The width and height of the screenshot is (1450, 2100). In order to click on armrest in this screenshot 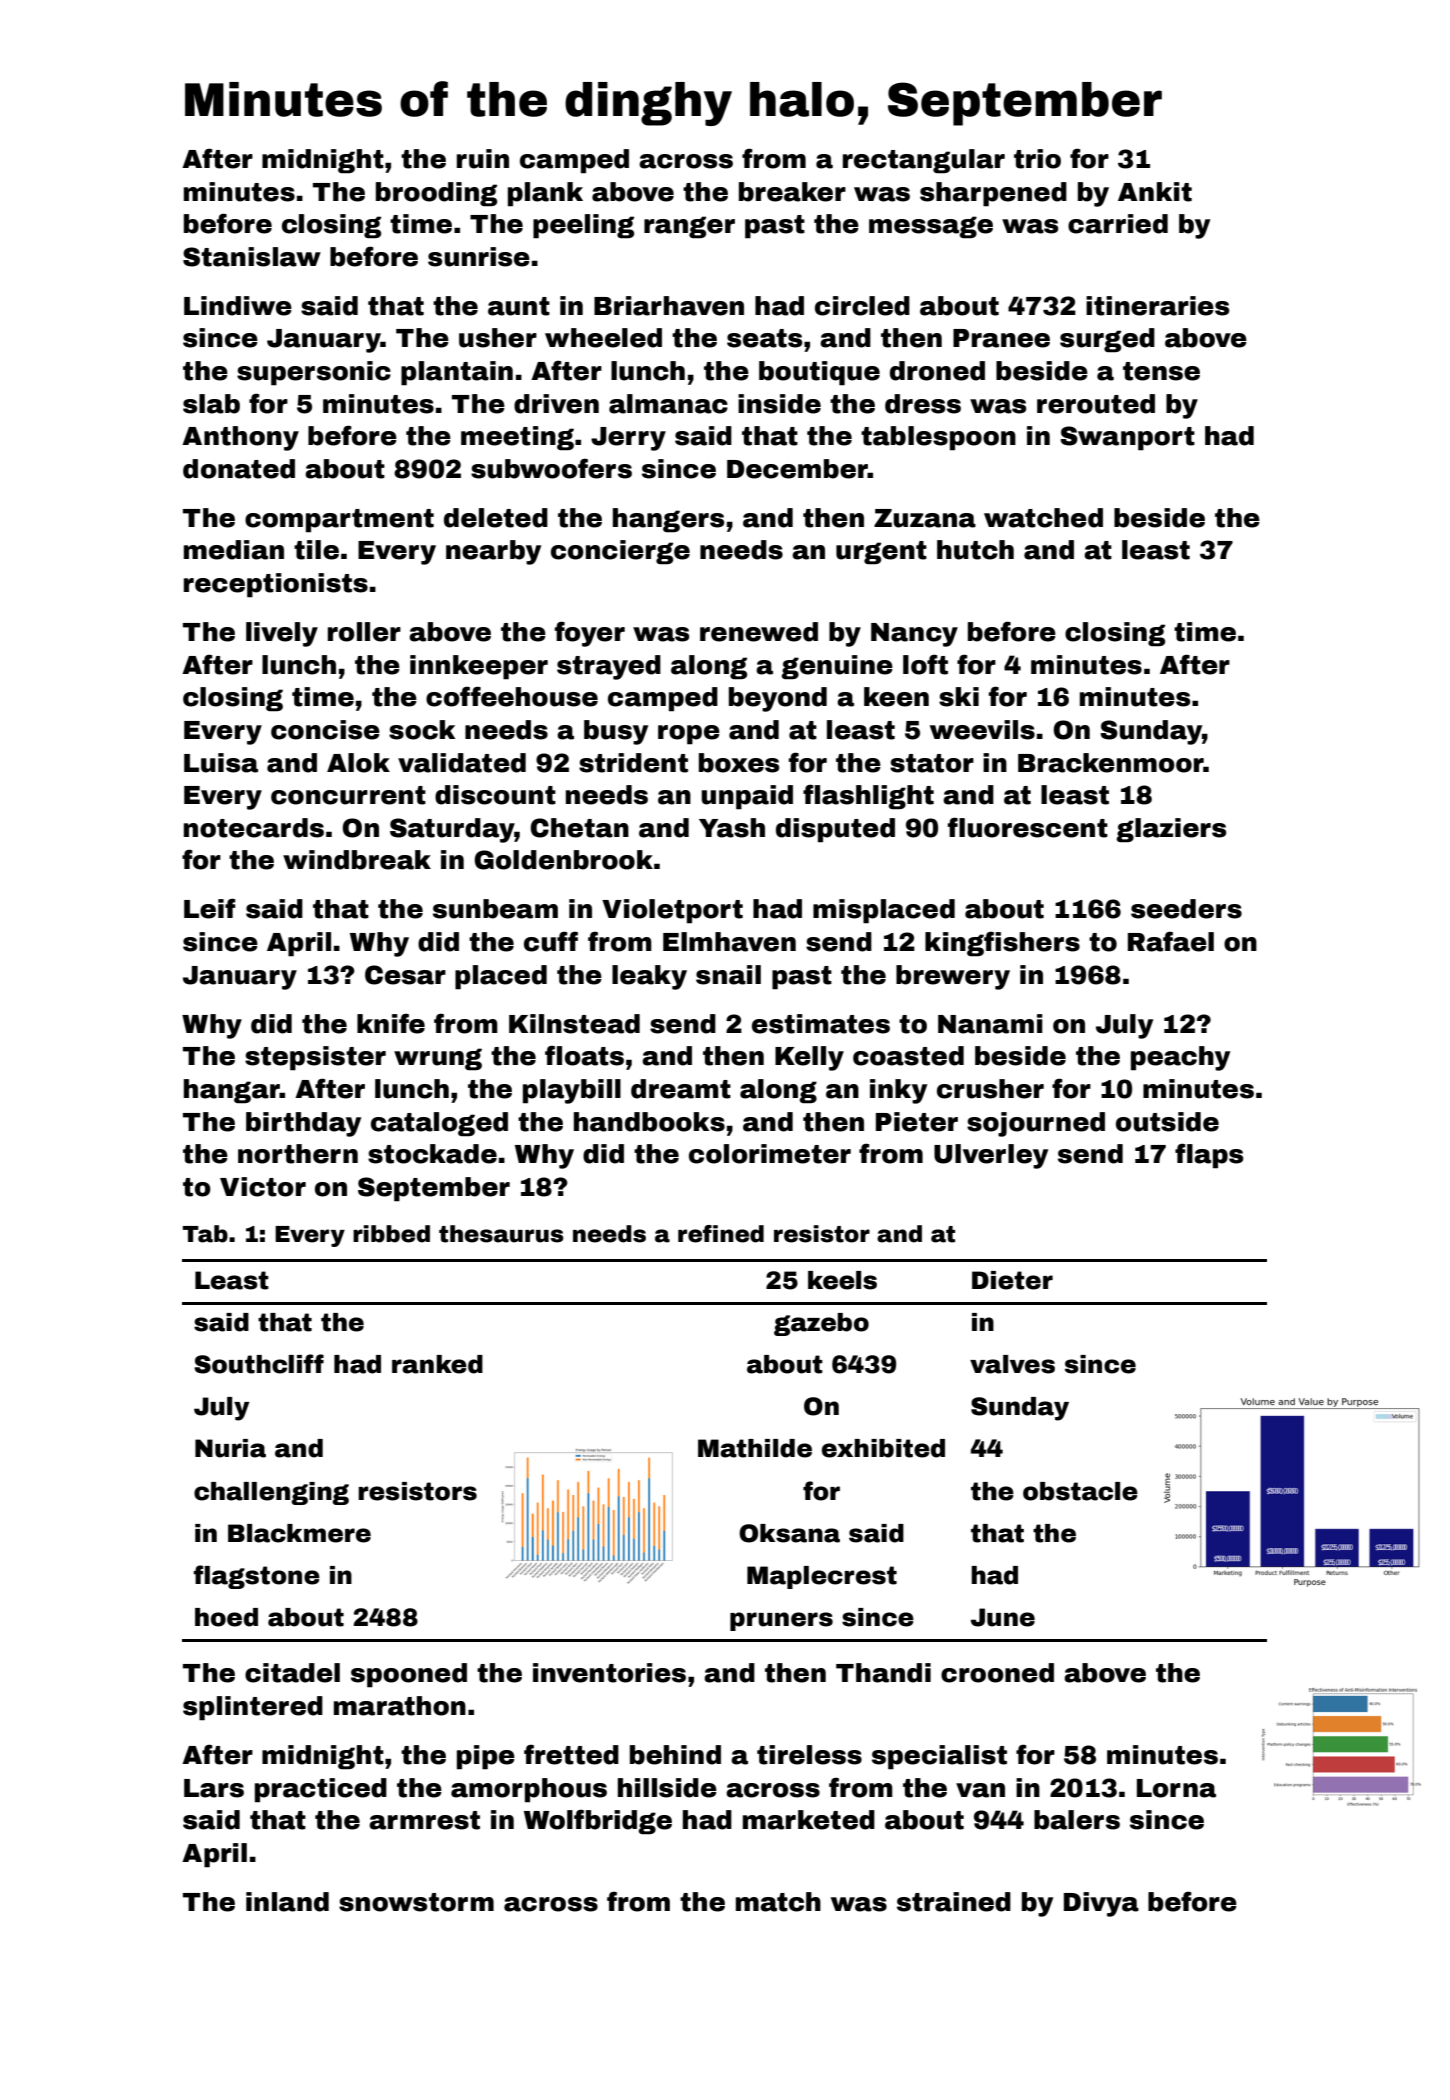, I will do `click(424, 1820)`.
